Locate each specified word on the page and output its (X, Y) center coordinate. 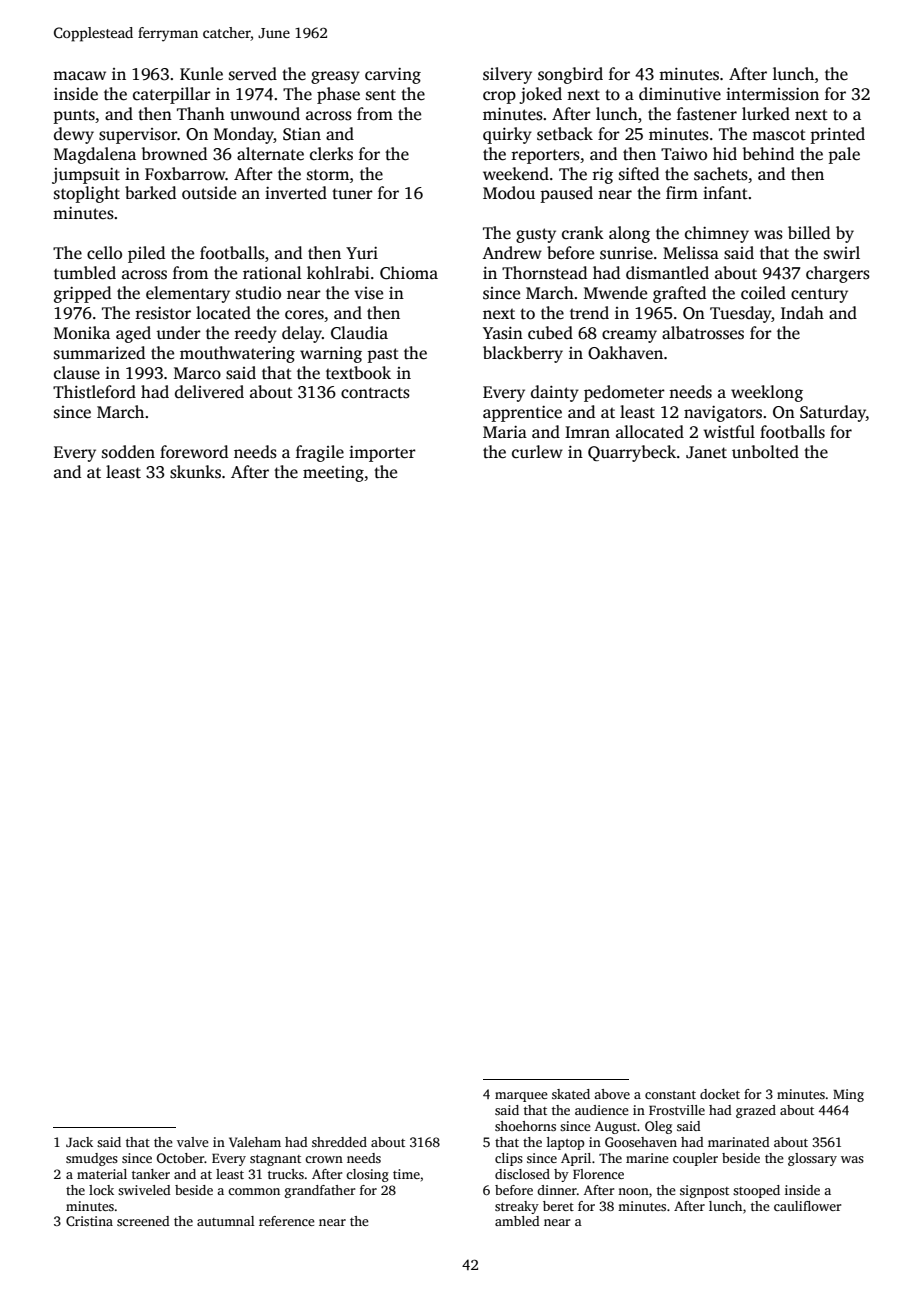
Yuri (362, 253)
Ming (848, 1095)
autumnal (226, 1221)
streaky (517, 1207)
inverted (296, 193)
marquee (521, 1097)
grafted (679, 294)
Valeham (255, 1142)
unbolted (765, 452)
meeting (333, 474)
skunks (195, 472)
